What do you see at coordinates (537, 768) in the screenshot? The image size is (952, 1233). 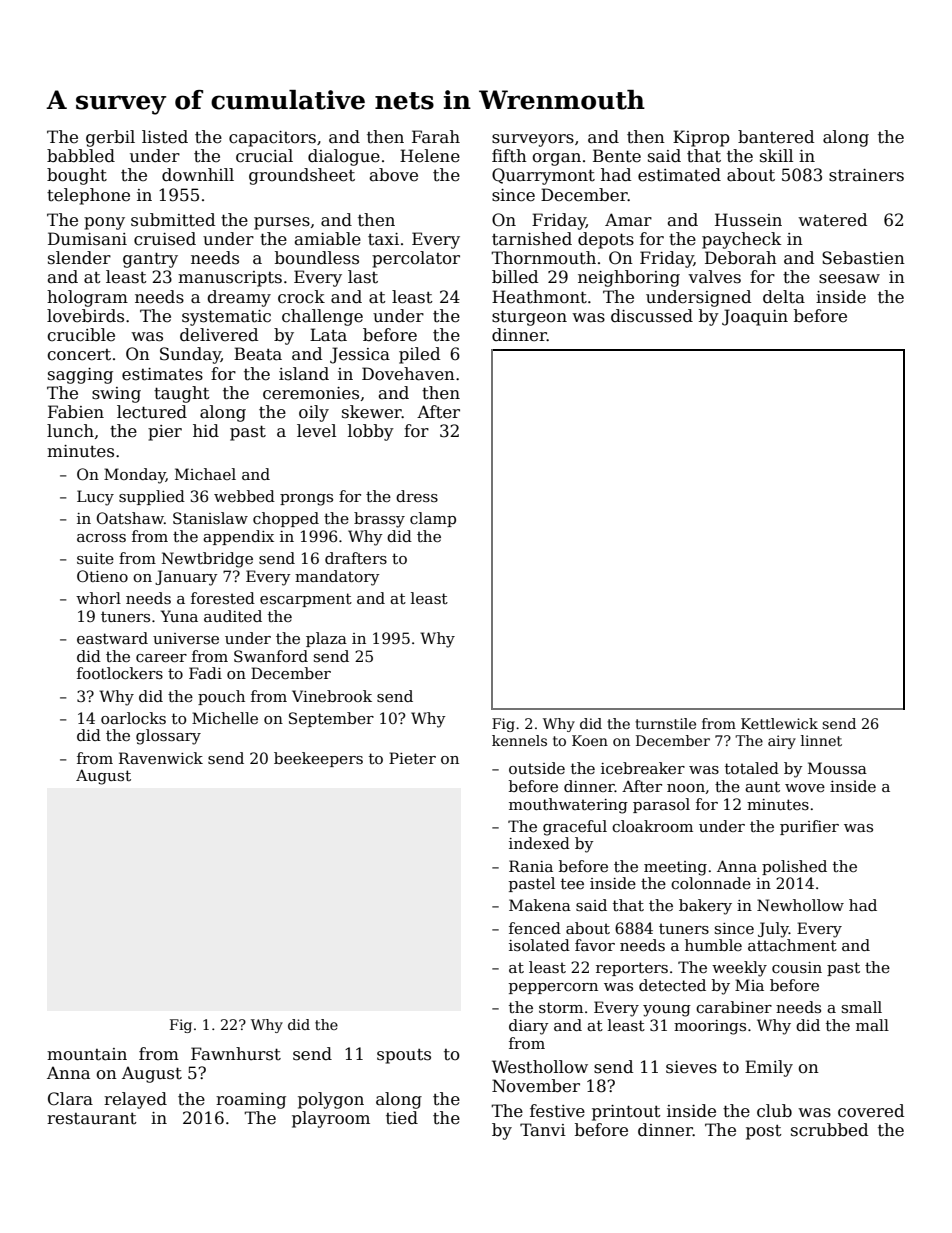 I see `outside` at bounding box center [537, 768].
